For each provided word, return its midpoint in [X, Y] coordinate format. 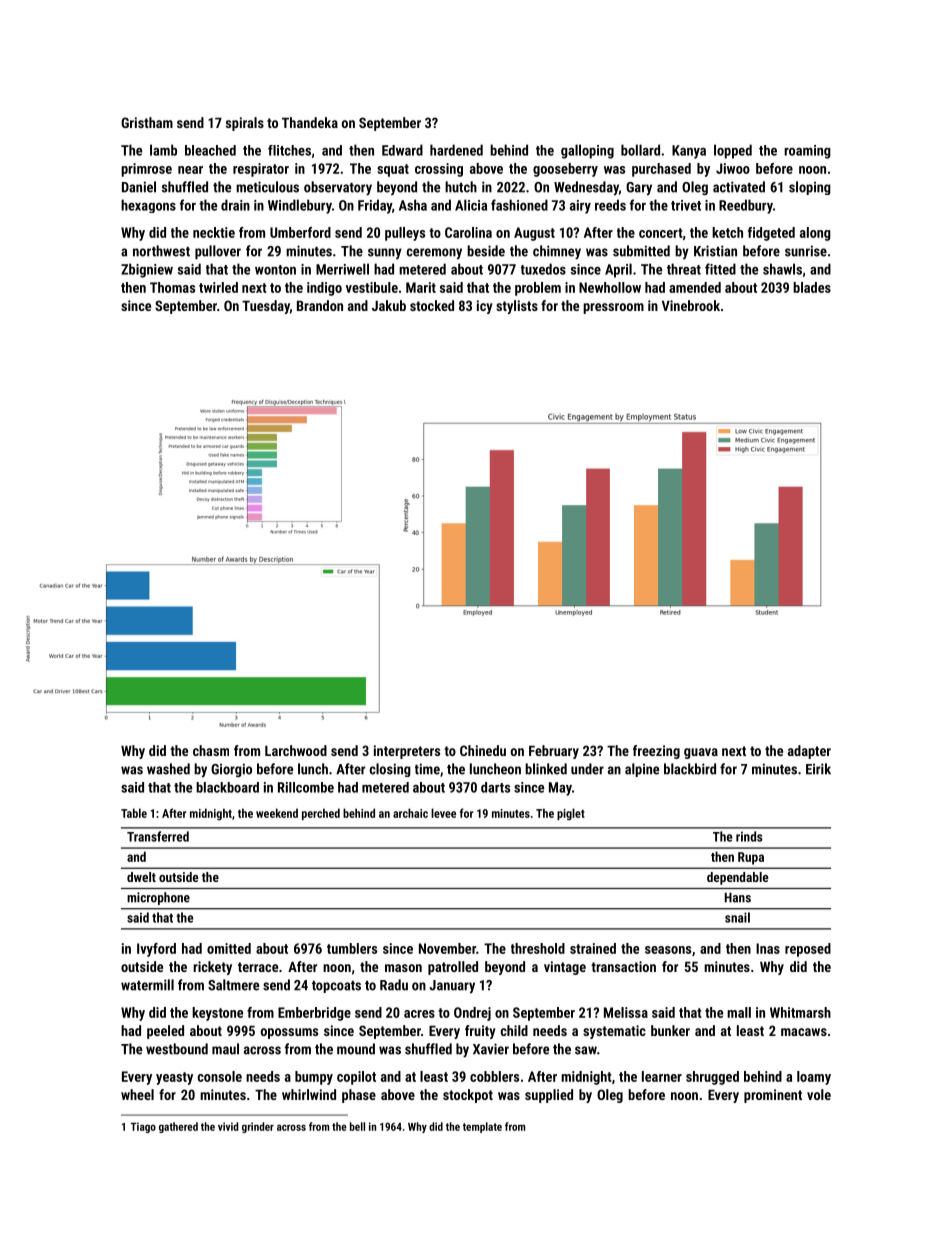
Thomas [172, 287]
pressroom [613, 308]
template [482, 1127]
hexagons [148, 206]
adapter [809, 752]
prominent [773, 1096]
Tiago [143, 1127]
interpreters [407, 752]
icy [485, 307]
